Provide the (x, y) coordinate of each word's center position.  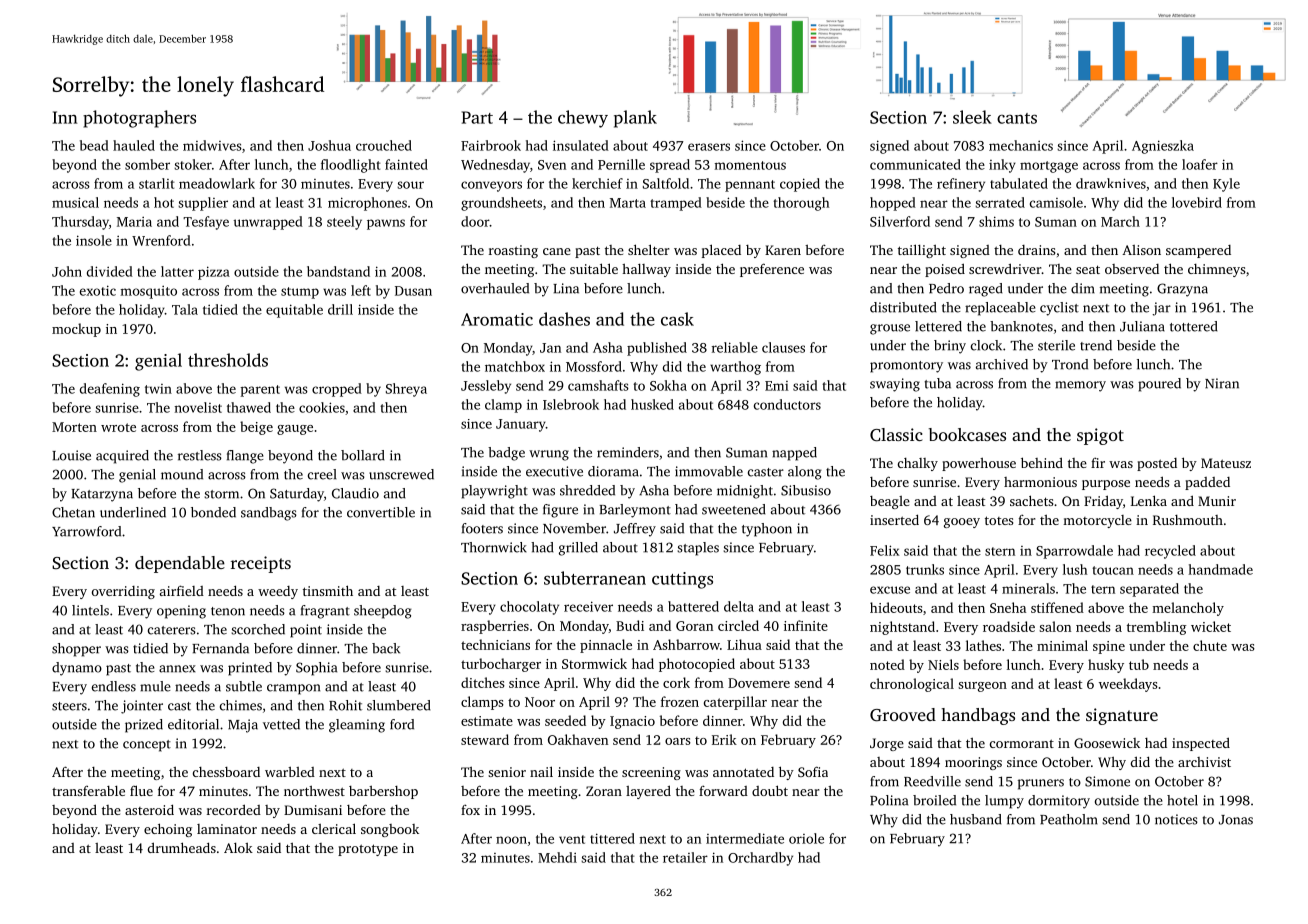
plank (635, 119)
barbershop (383, 792)
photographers (139, 119)
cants (1017, 118)
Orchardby (760, 859)
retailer (685, 857)
